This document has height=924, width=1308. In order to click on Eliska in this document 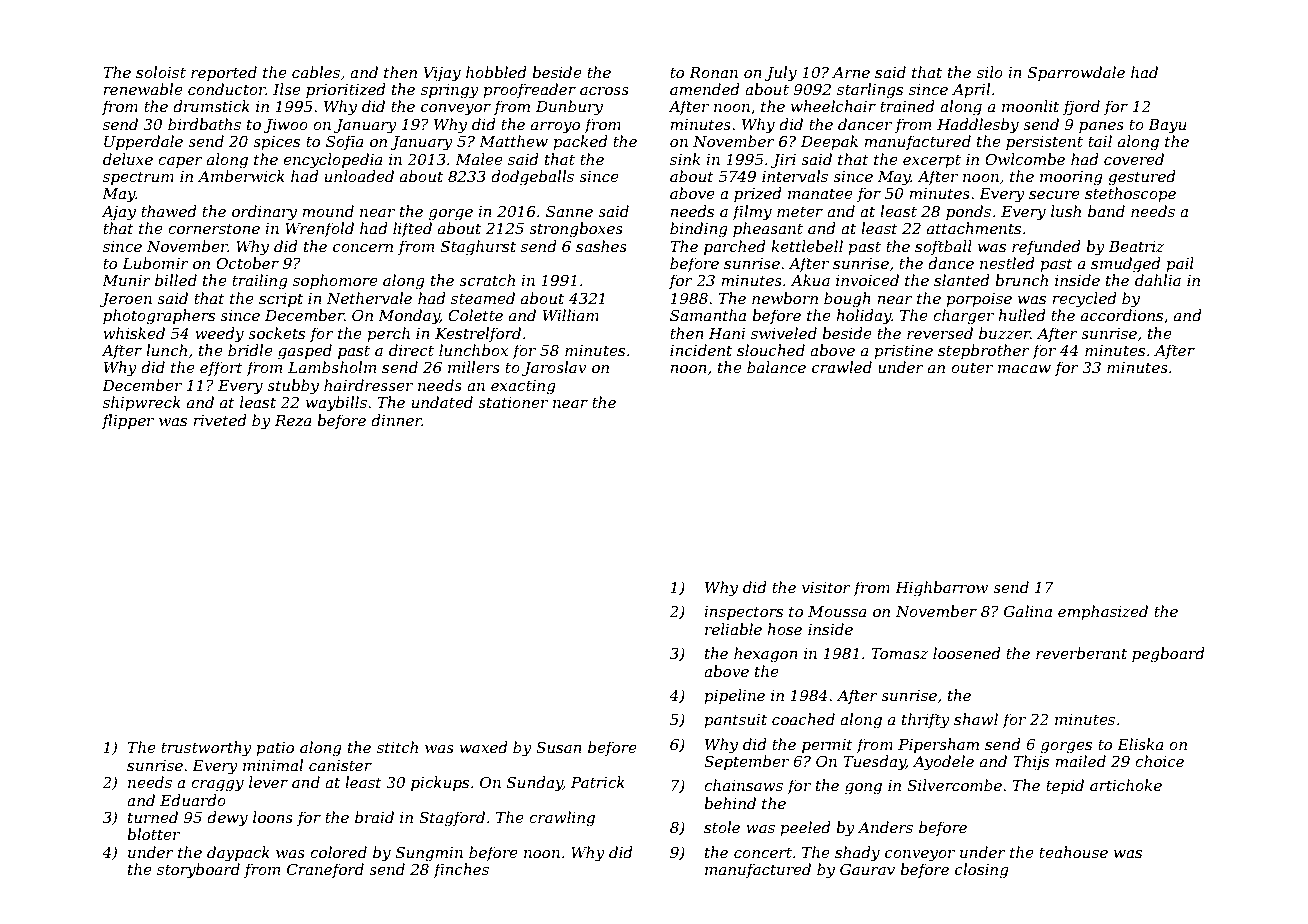, I will do `click(1140, 744)`.
